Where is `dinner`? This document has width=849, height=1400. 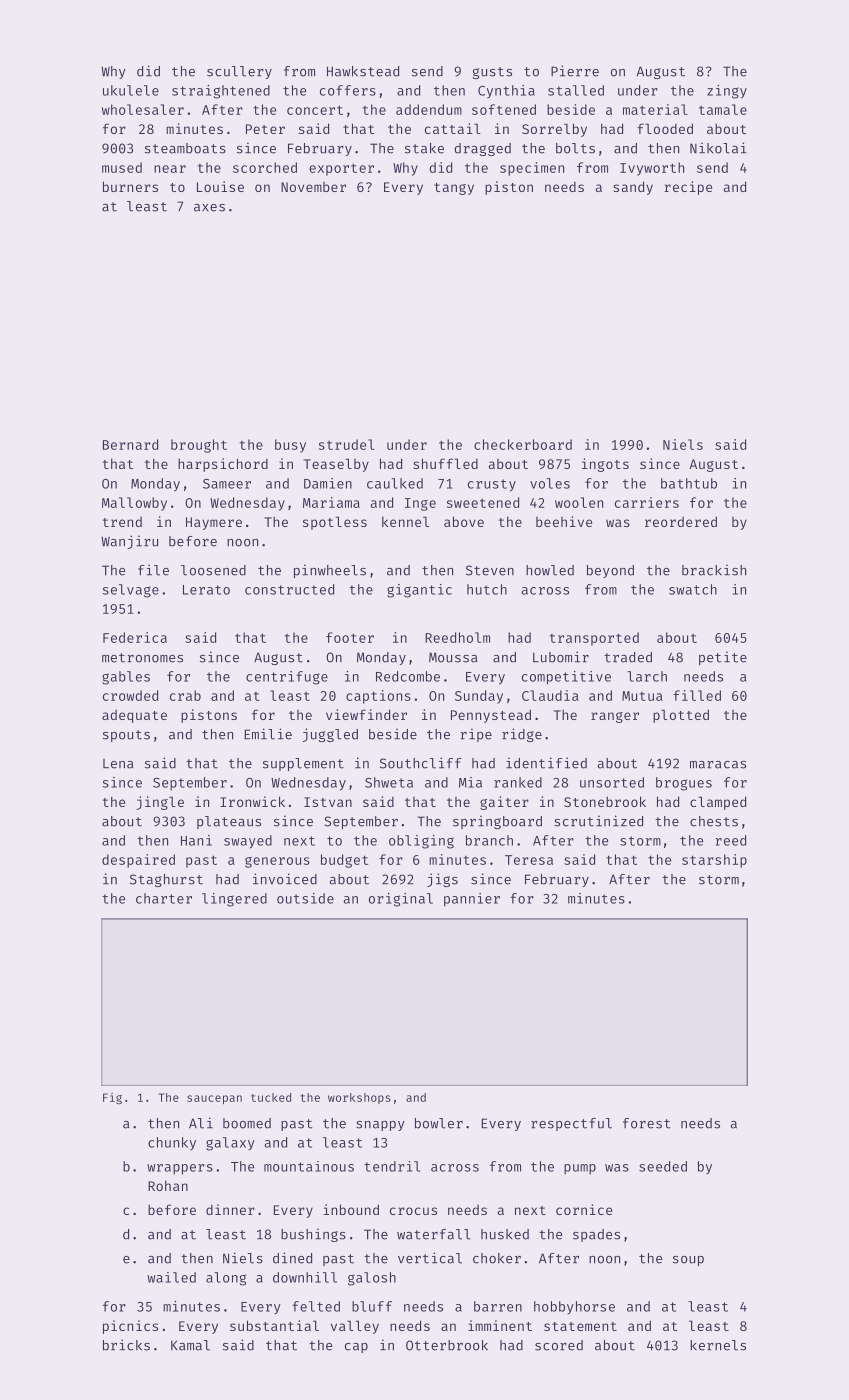
dinner is located at coordinates (230, 1209).
